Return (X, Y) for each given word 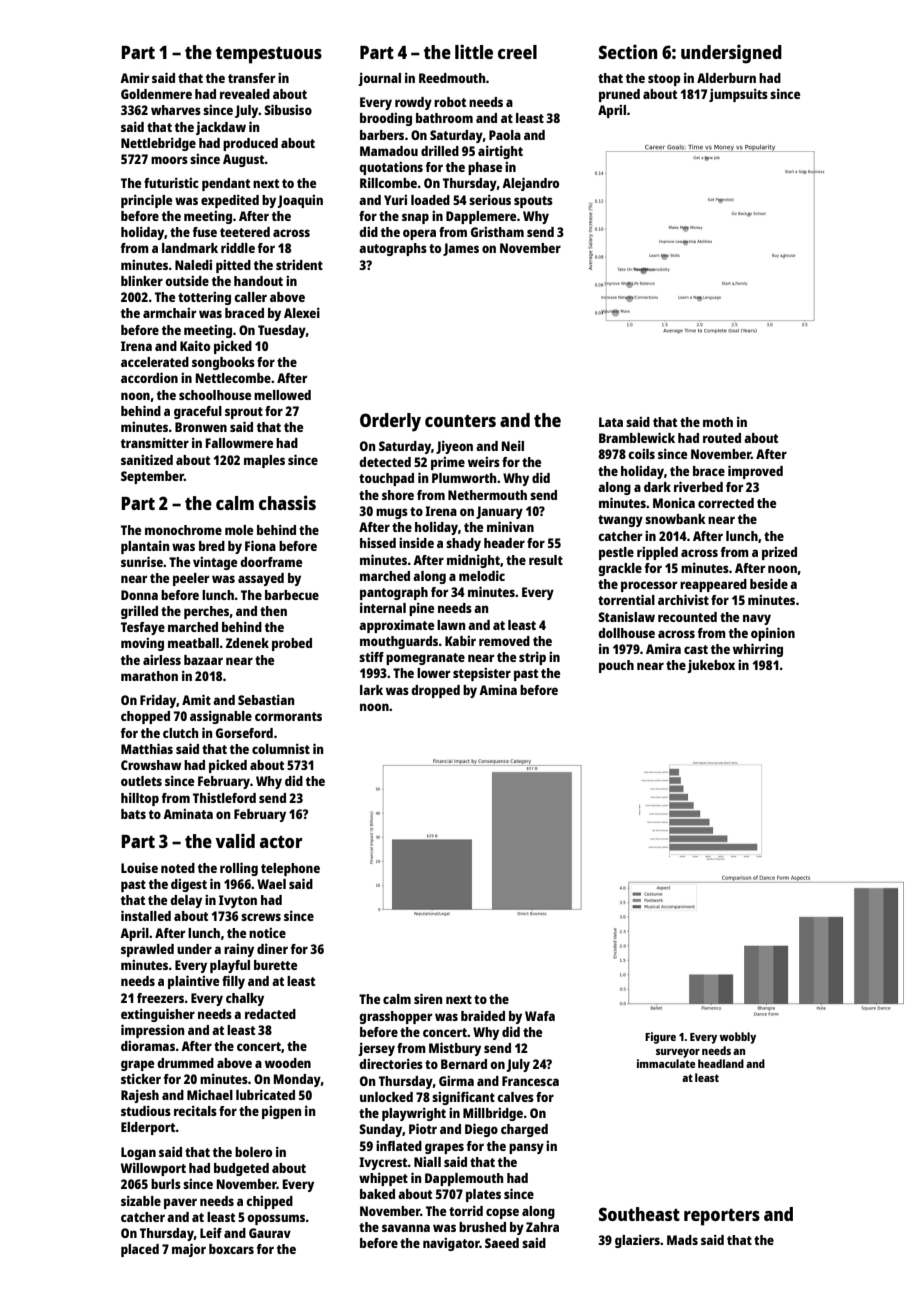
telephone (290, 869)
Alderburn (726, 78)
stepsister (482, 674)
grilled (139, 612)
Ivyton (238, 901)
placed (140, 1250)
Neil (513, 445)
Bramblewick (637, 437)
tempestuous (269, 55)
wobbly (738, 1038)
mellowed (282, 395)
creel (517, 52)
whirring (758, 650)
